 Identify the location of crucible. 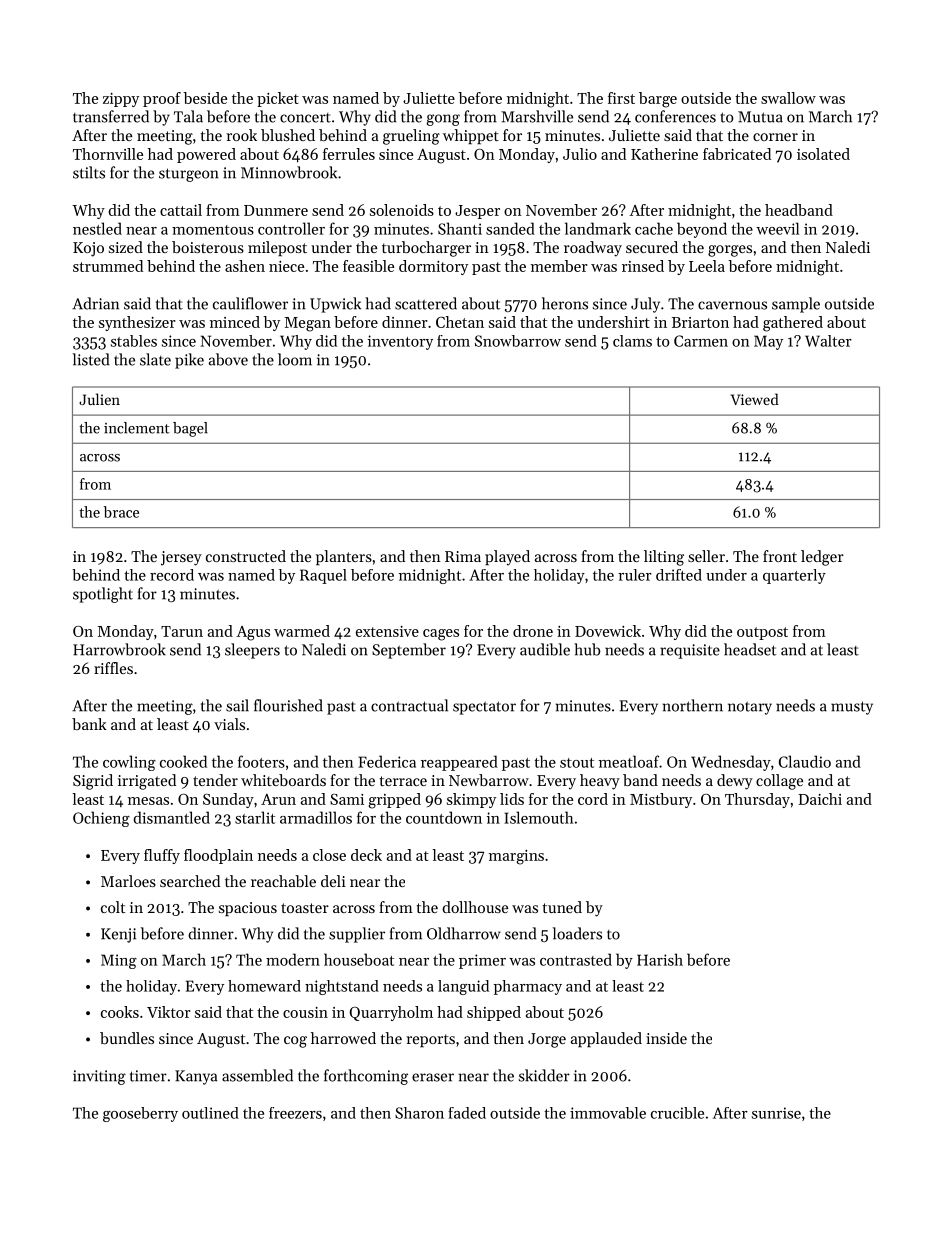
(677, 1113).
